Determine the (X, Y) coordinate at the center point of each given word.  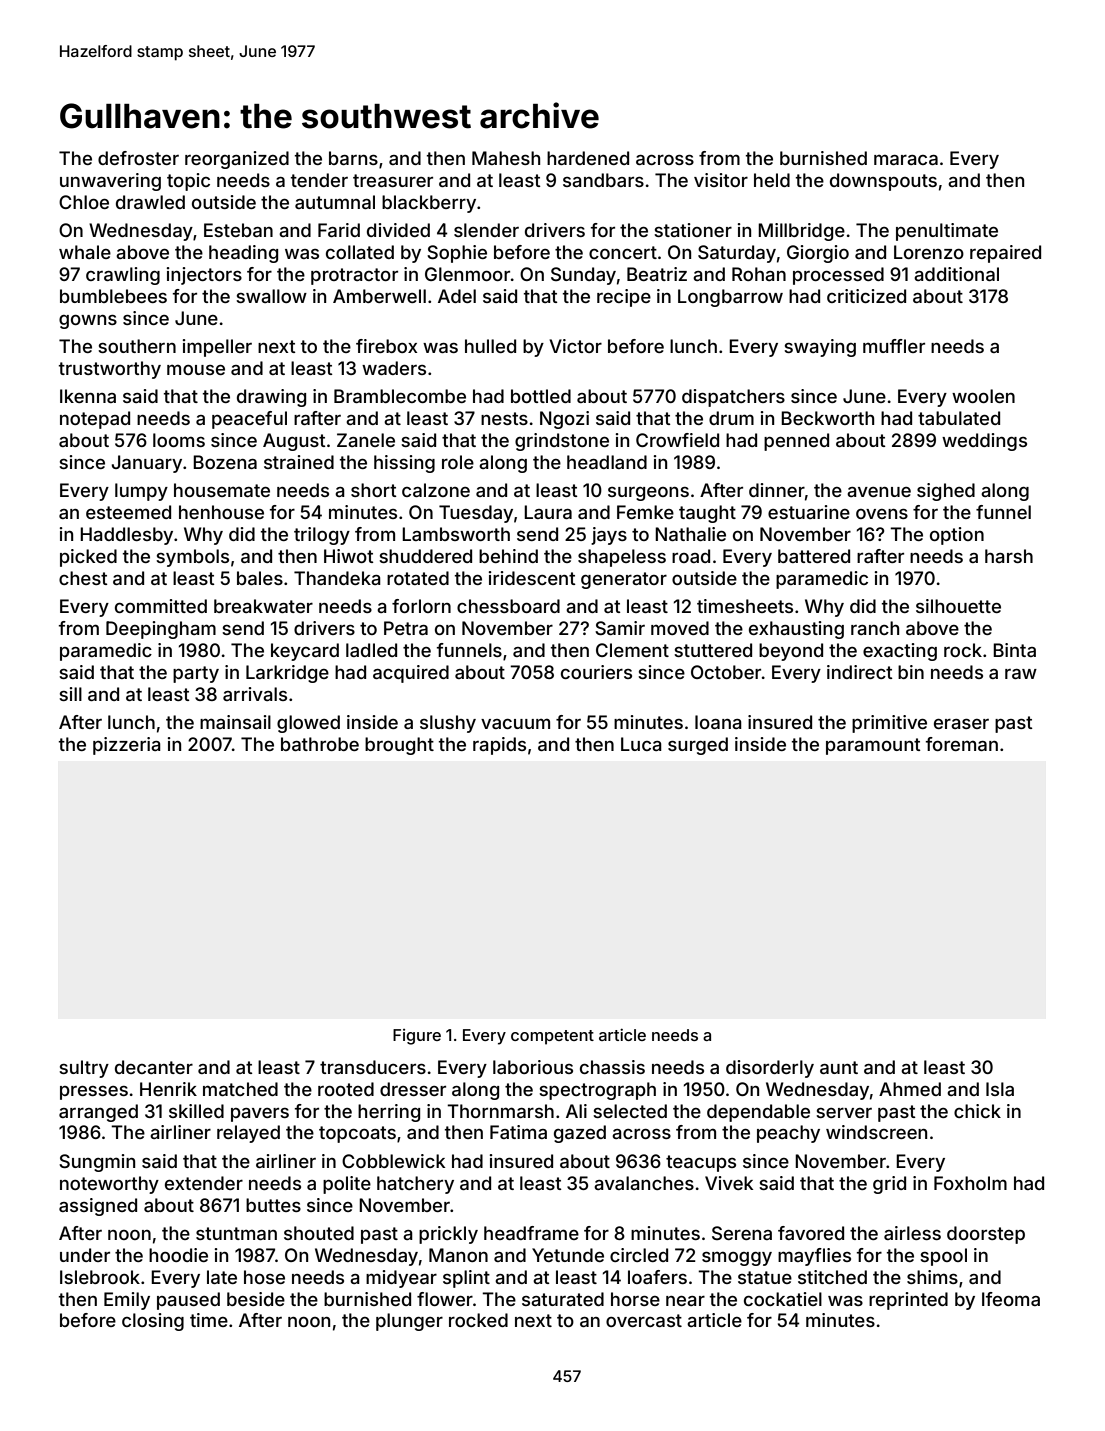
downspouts (883, 182)
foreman (962, 744)
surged (698, 746)
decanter (154, 1067)
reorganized (237, 160)
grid (889, 1185)
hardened (588, 158)
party (196, 674)
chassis (612, 1067)
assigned (98, 1207)
